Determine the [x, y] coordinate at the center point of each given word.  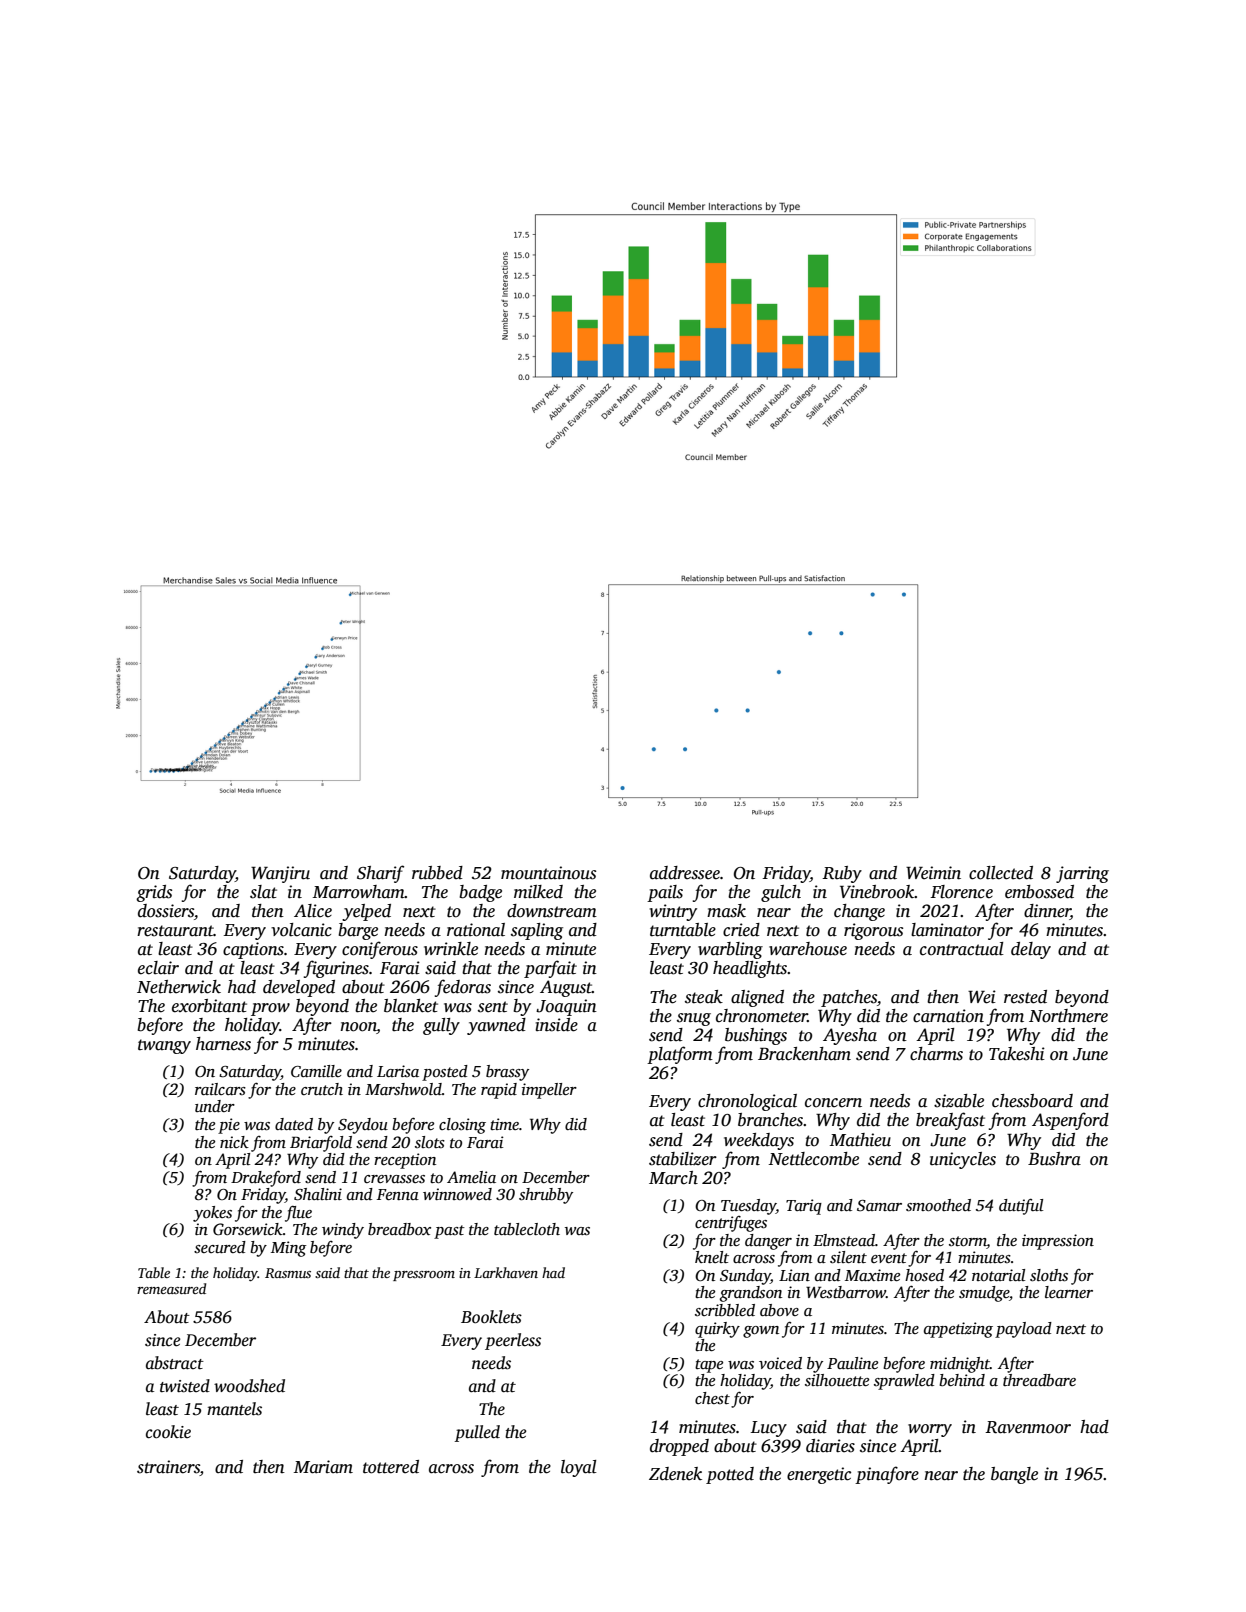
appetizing [958, 1330]
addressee [685, 873]
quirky [717, 1330]
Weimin [933, 873]
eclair [158, 968]
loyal [579, 1468]
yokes [212, 1214]
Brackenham [804, 1054]
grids [154, 893]
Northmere [1068, 1016]
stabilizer [683, 1159]
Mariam [323, 1467]
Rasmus [288, 1273]
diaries [830, 1446]
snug [694, 1019]
